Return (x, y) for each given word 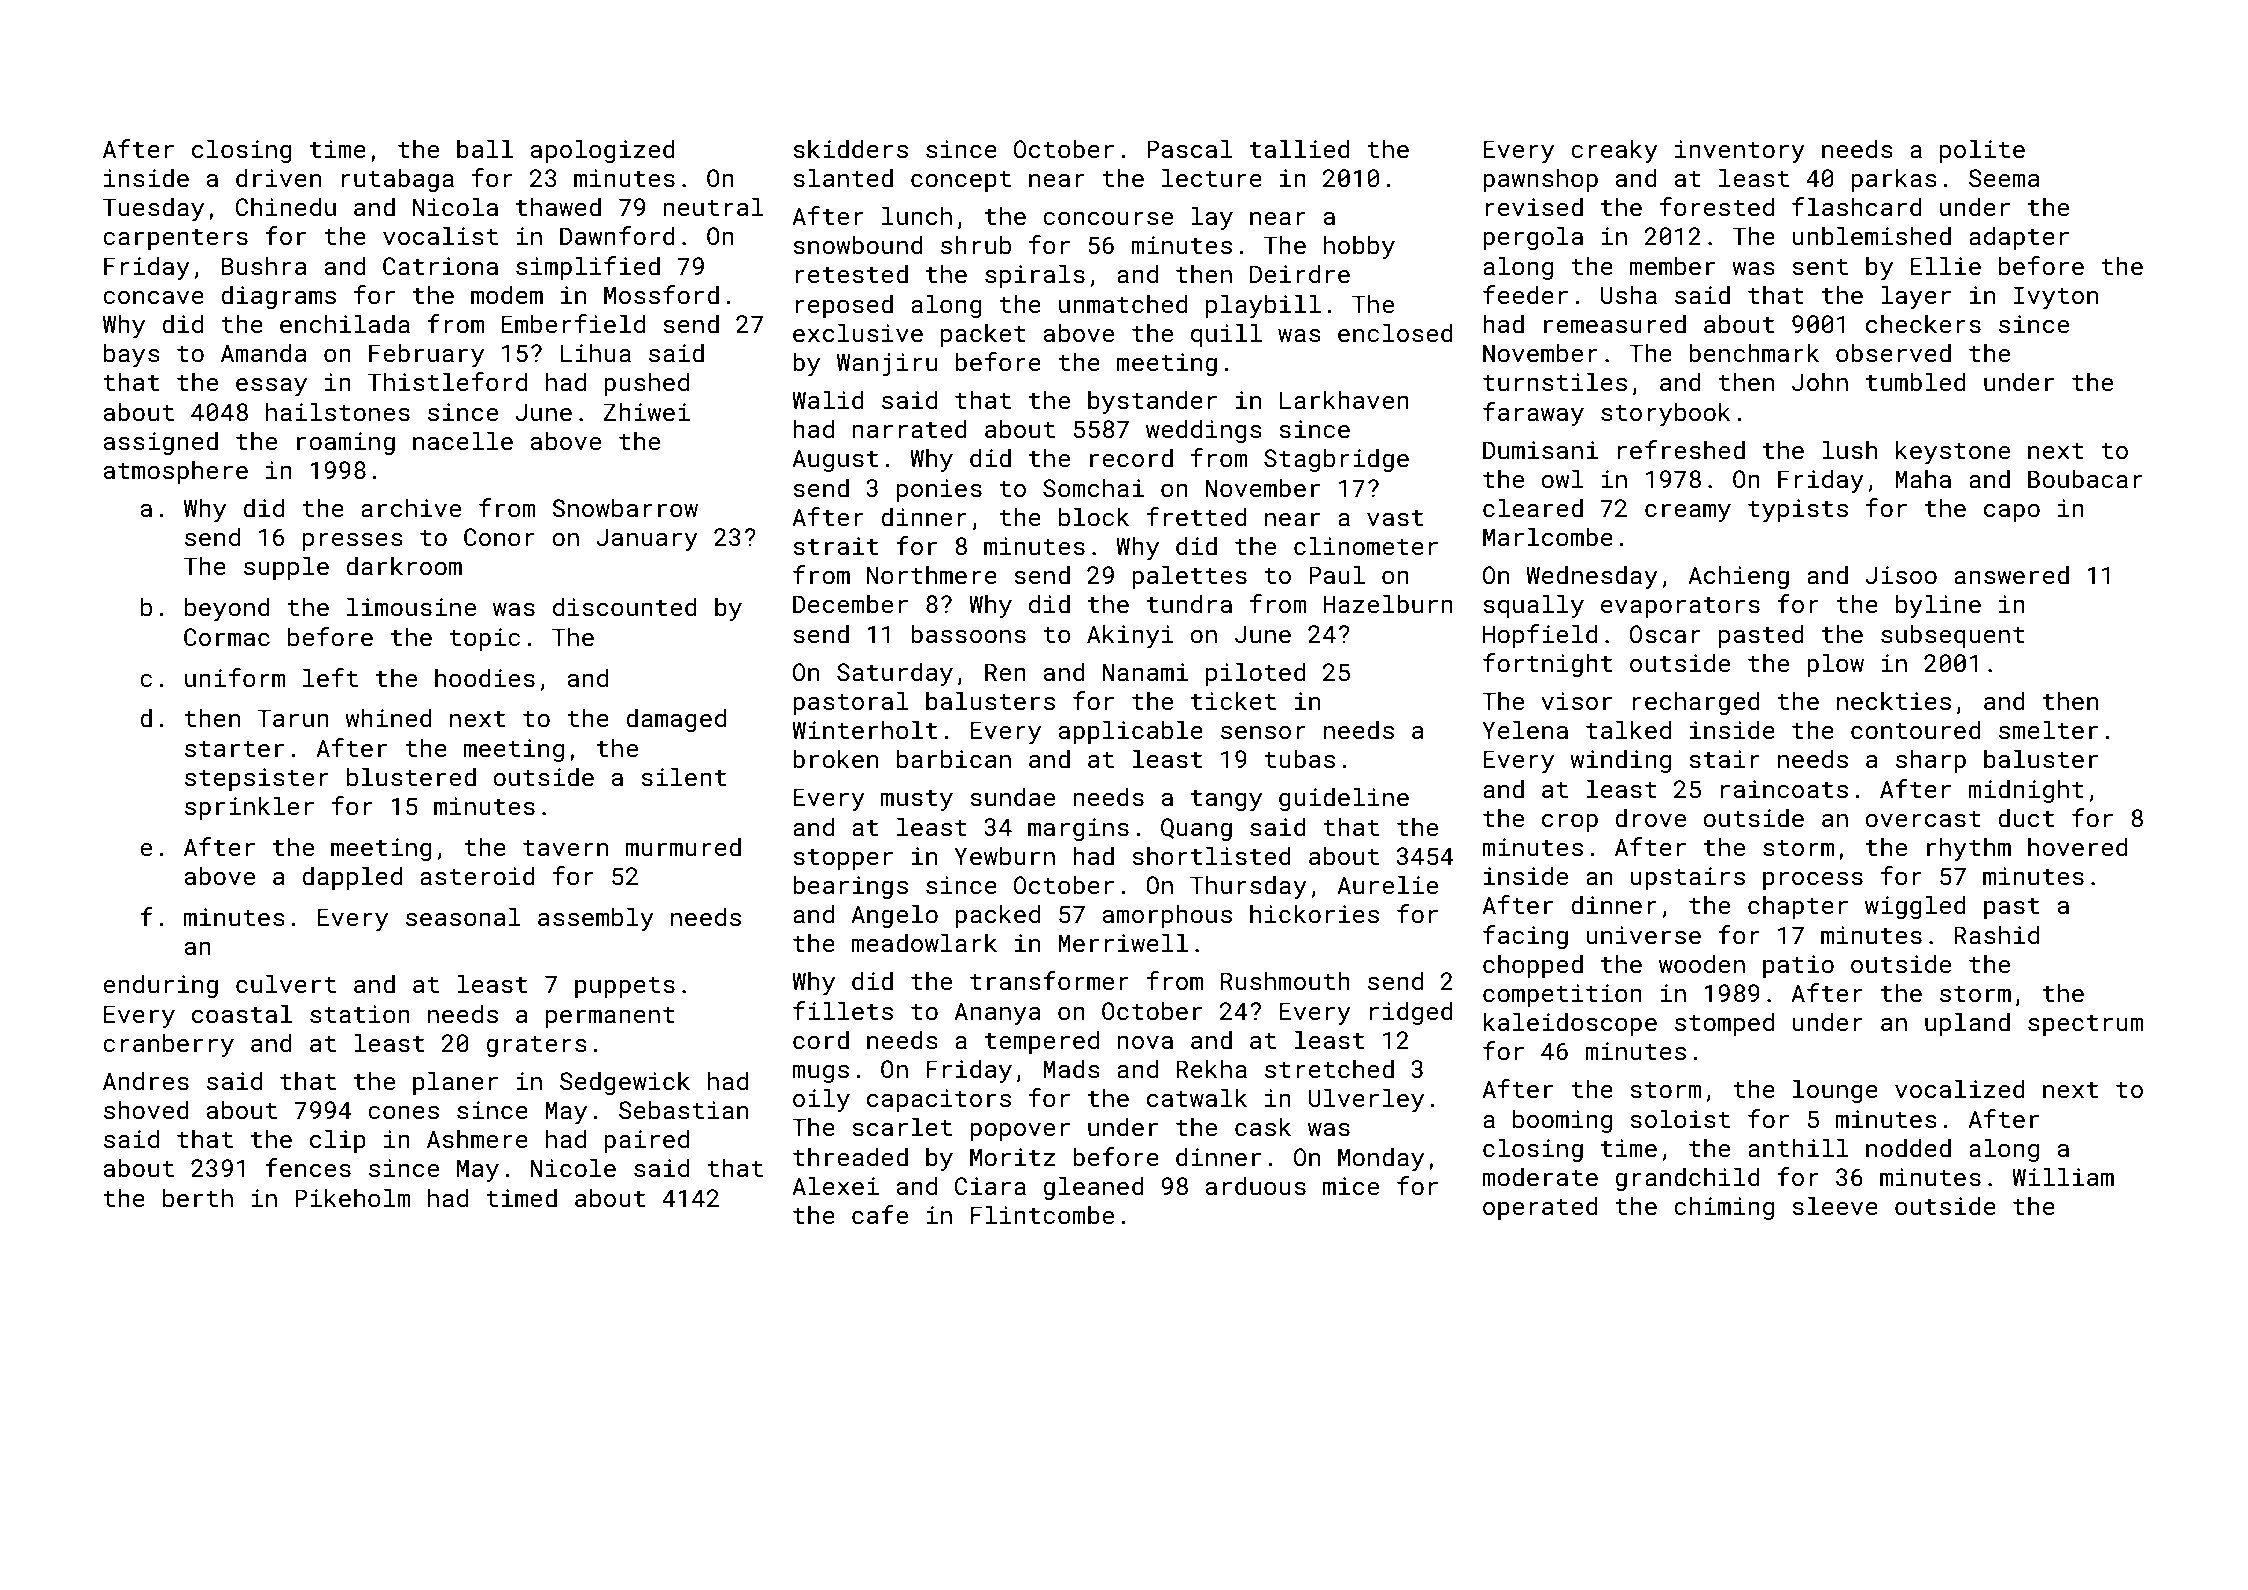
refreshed (1681, 449)
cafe (880, 1214)
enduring (160, 986)
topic (484, 639)
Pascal (1190, 148)
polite (1982, 151)
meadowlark (924, 942)
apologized (603, 151)
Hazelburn (1388, 603)
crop (1570, 823)
